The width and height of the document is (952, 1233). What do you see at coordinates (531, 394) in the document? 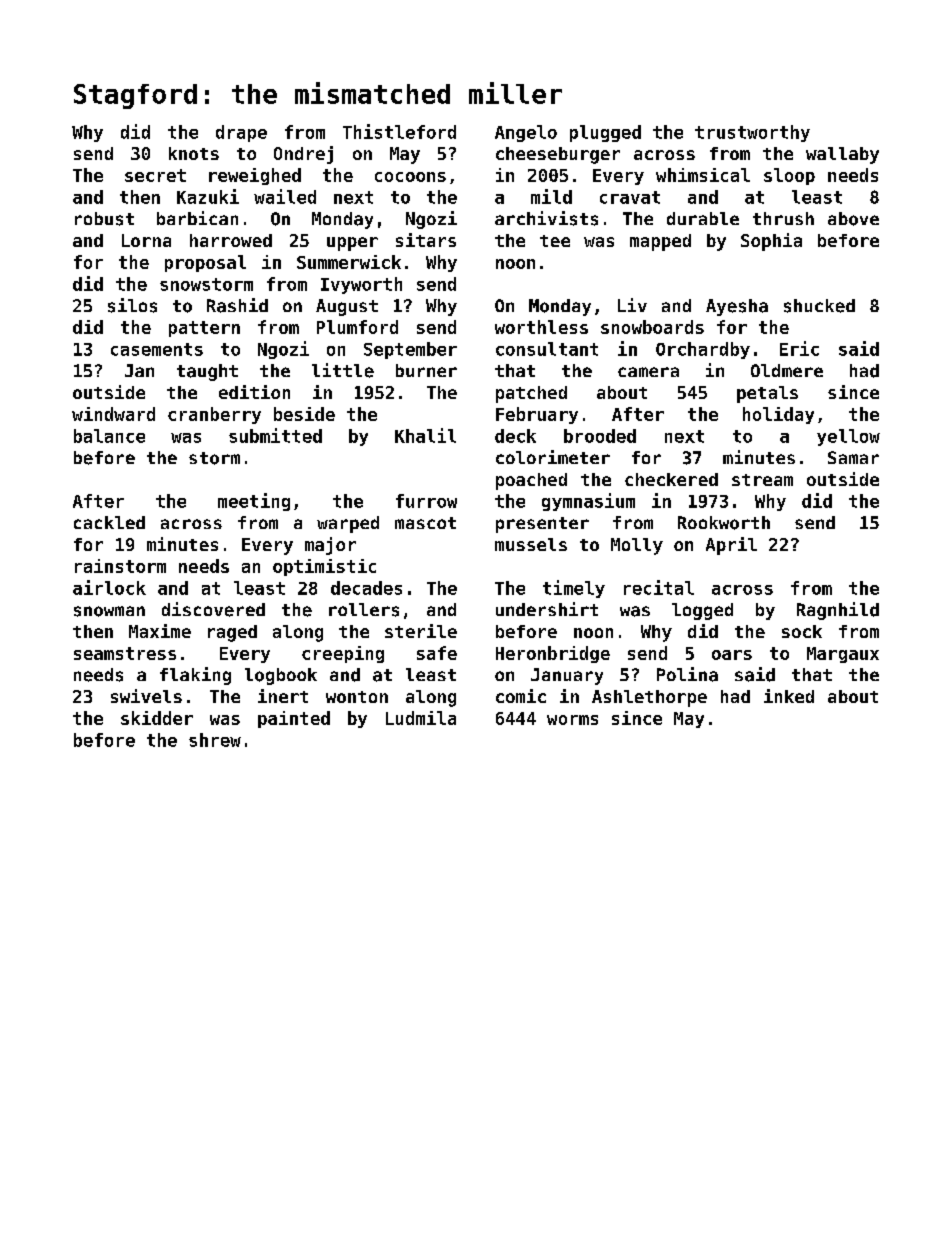
I see `patched` at bounding box center [531, 394].
